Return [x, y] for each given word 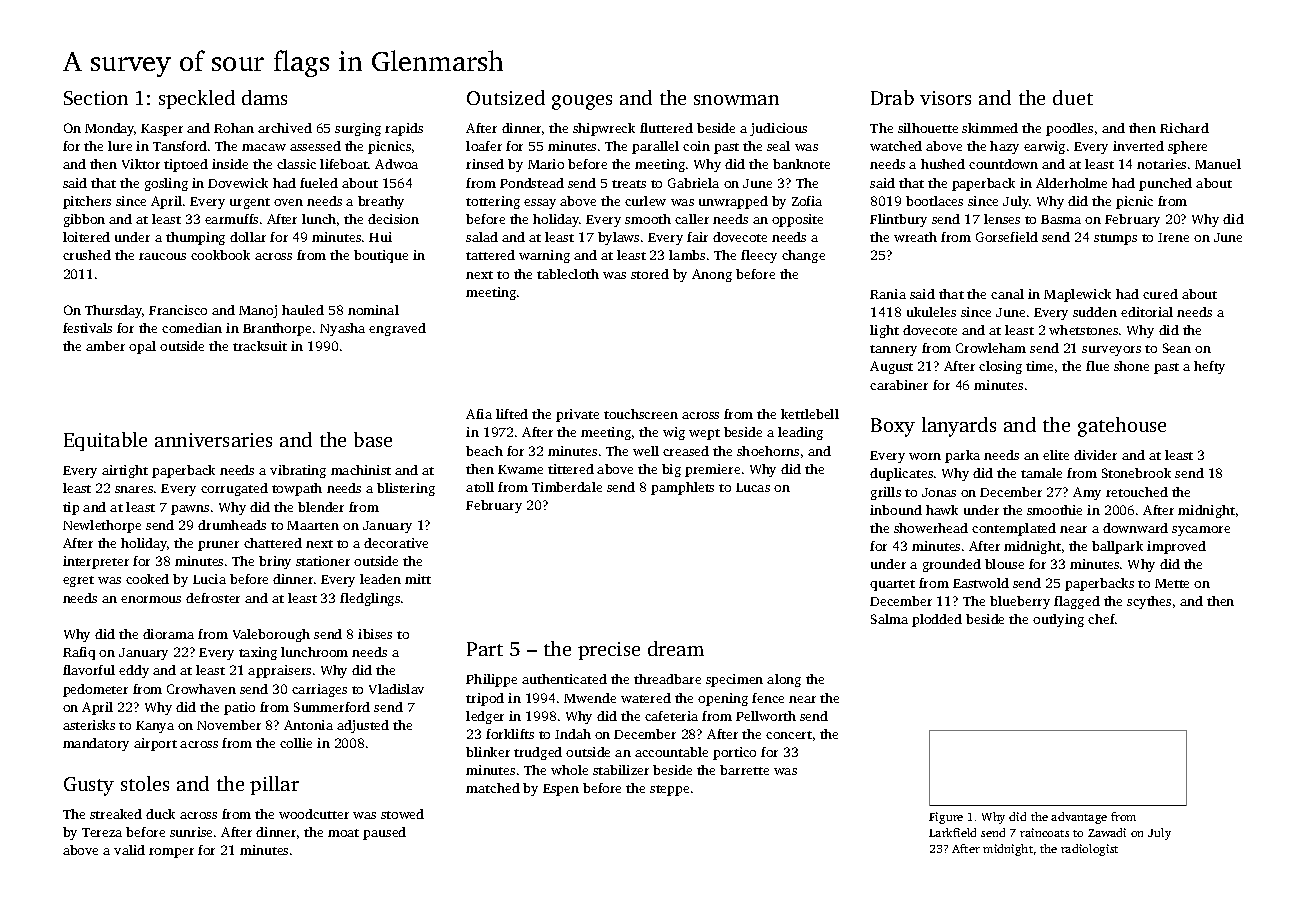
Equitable [105, 441]
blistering [406, 489]
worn [925, 456]
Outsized [506, 97]
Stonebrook [1136, 473]
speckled [197, 99]
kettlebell [810, 414]
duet [1073, 97]
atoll [480, 487]
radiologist [1089, 850]
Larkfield [952, 832]
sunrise [191, 832]
